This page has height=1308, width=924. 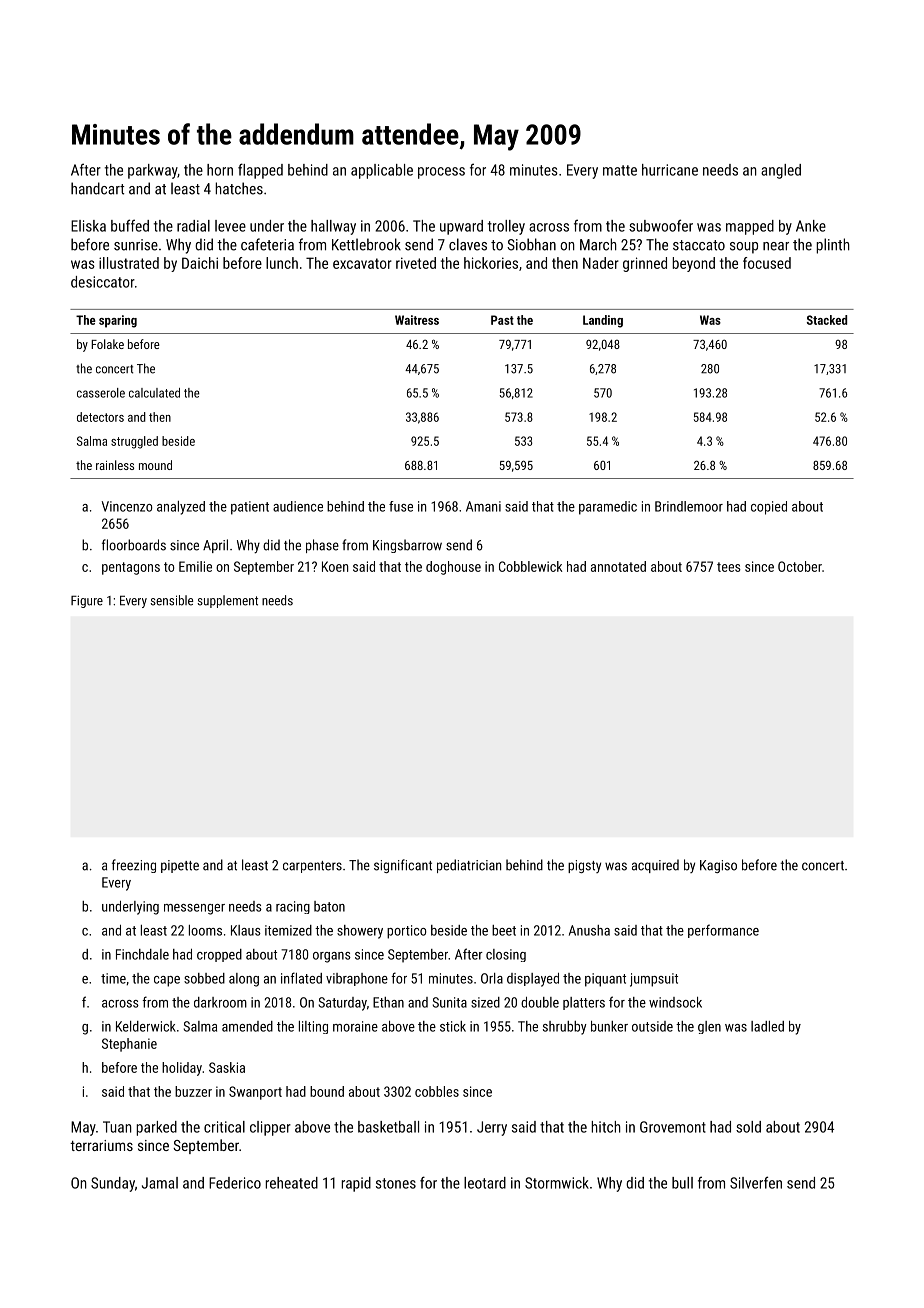 What do you see at coordinates (260, 171) in the page?
I see `flapped` at bounding box center [260, 171].
